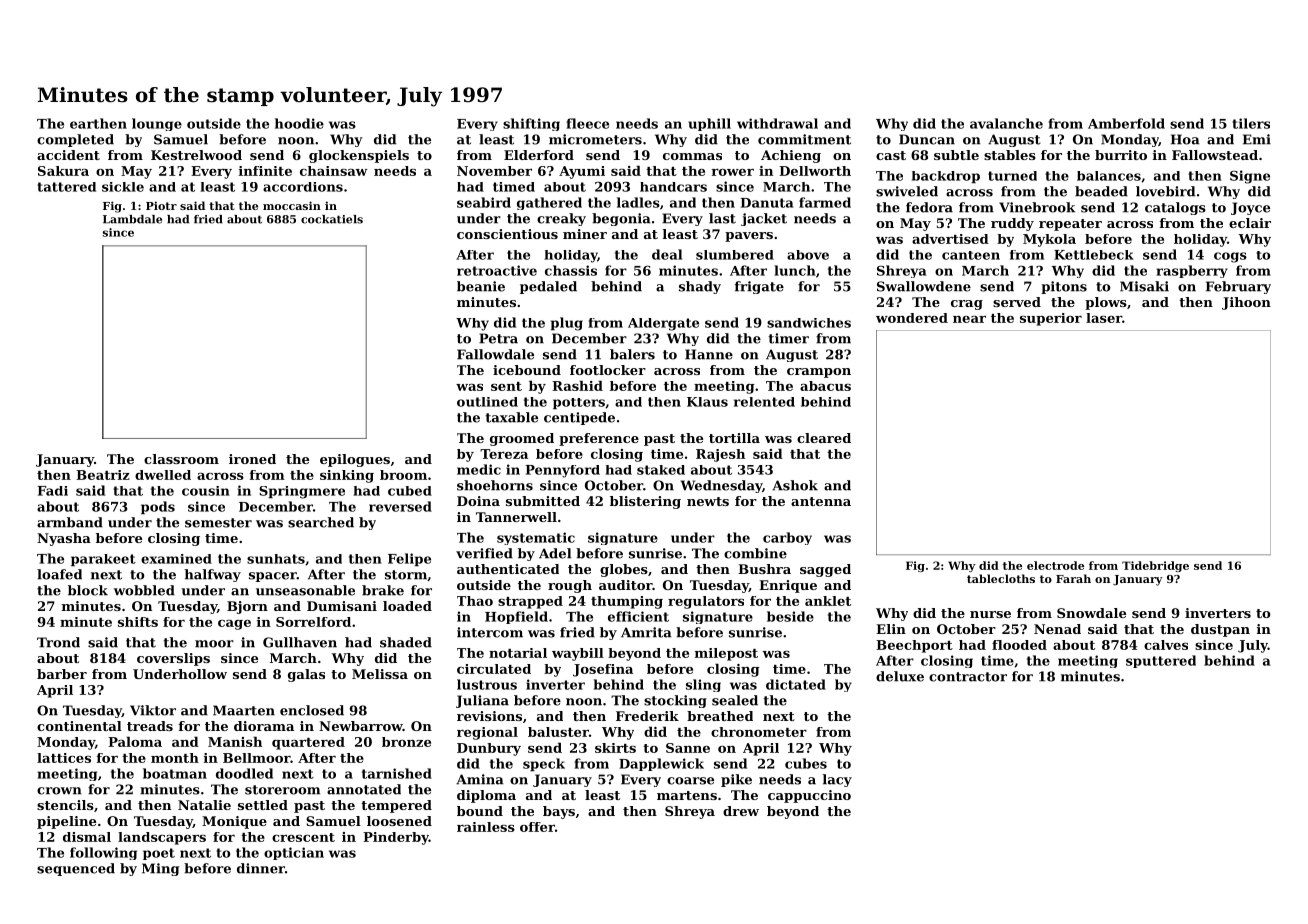 This page has width=1308, height=924. Describe the element at coordinates (160, 869) in the page. I see `Ming` at that location.
